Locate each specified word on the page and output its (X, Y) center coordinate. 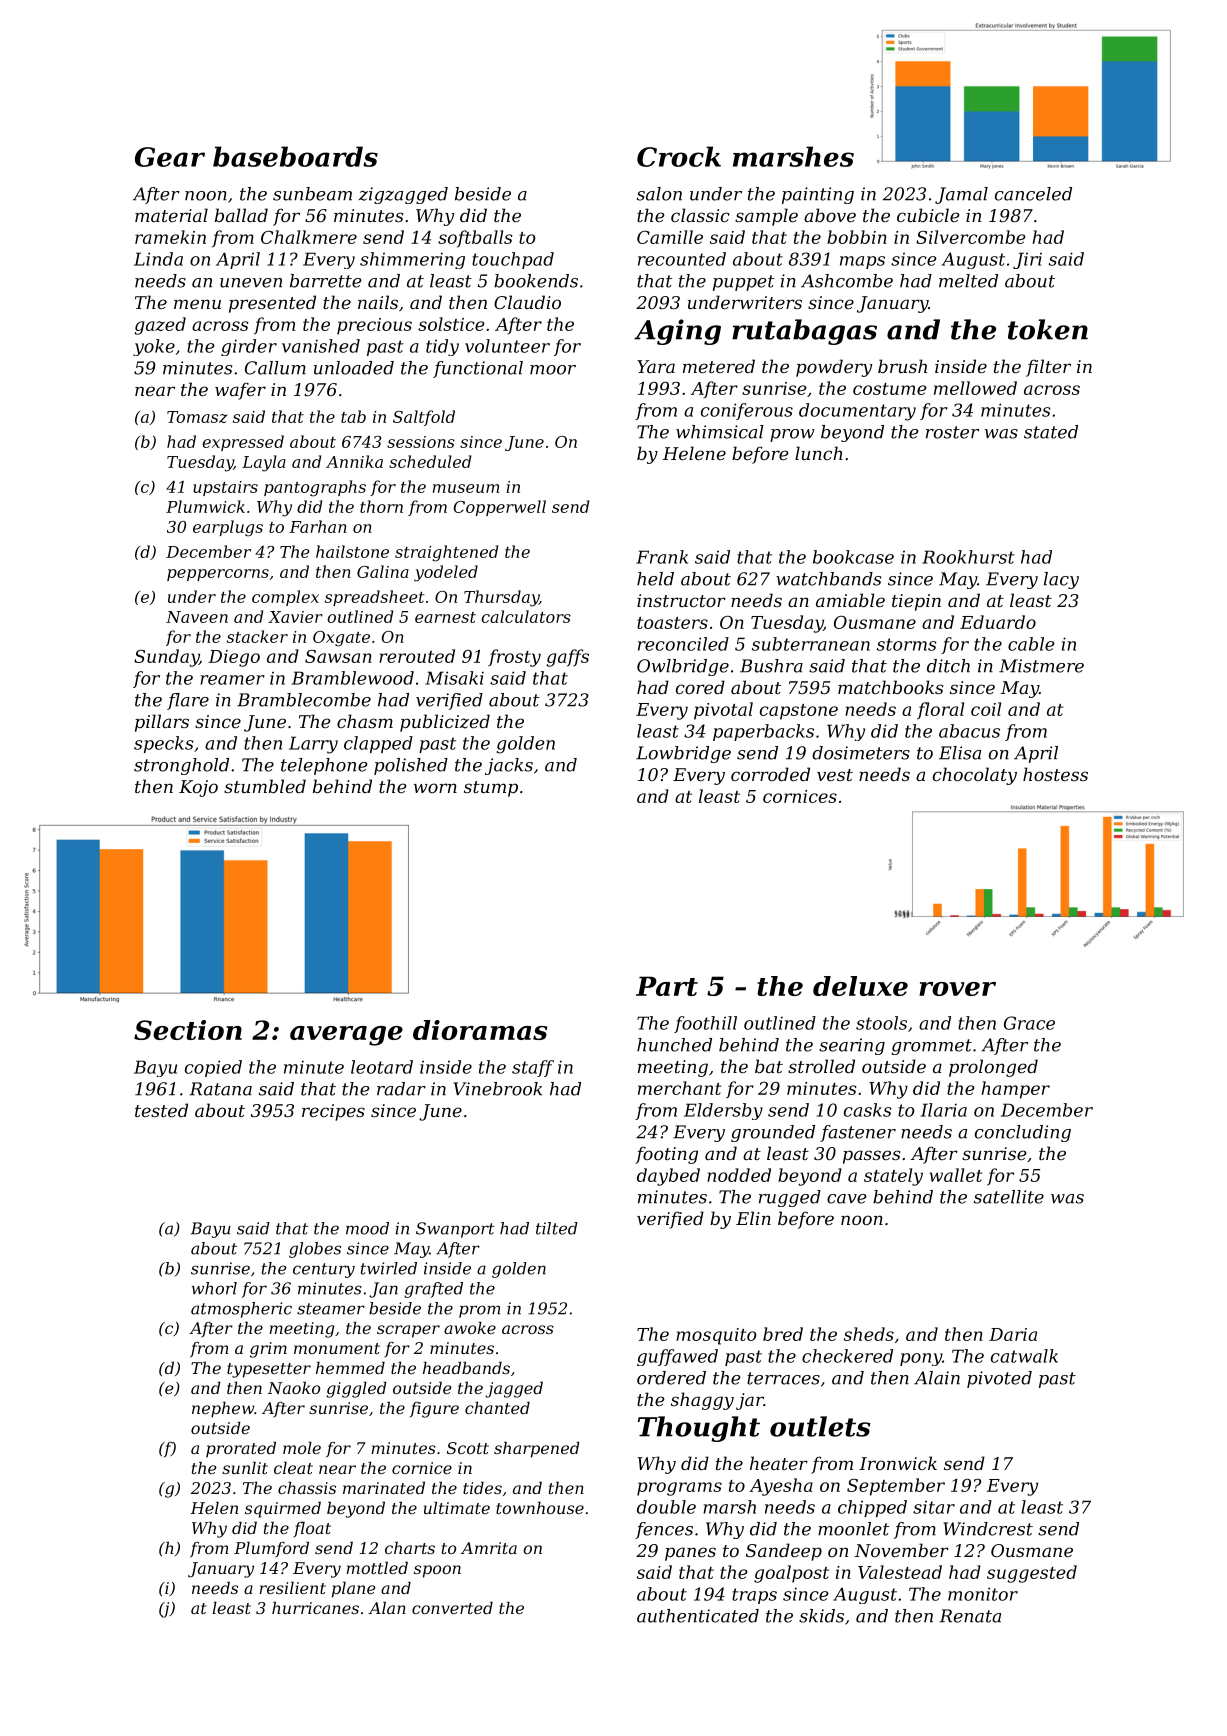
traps (754, 1596)
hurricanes (315, 1607)
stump (491, 789)
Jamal (961, 195)
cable (1031, 644)
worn (435, 788)
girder (249, 347)
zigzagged (403, 195)
